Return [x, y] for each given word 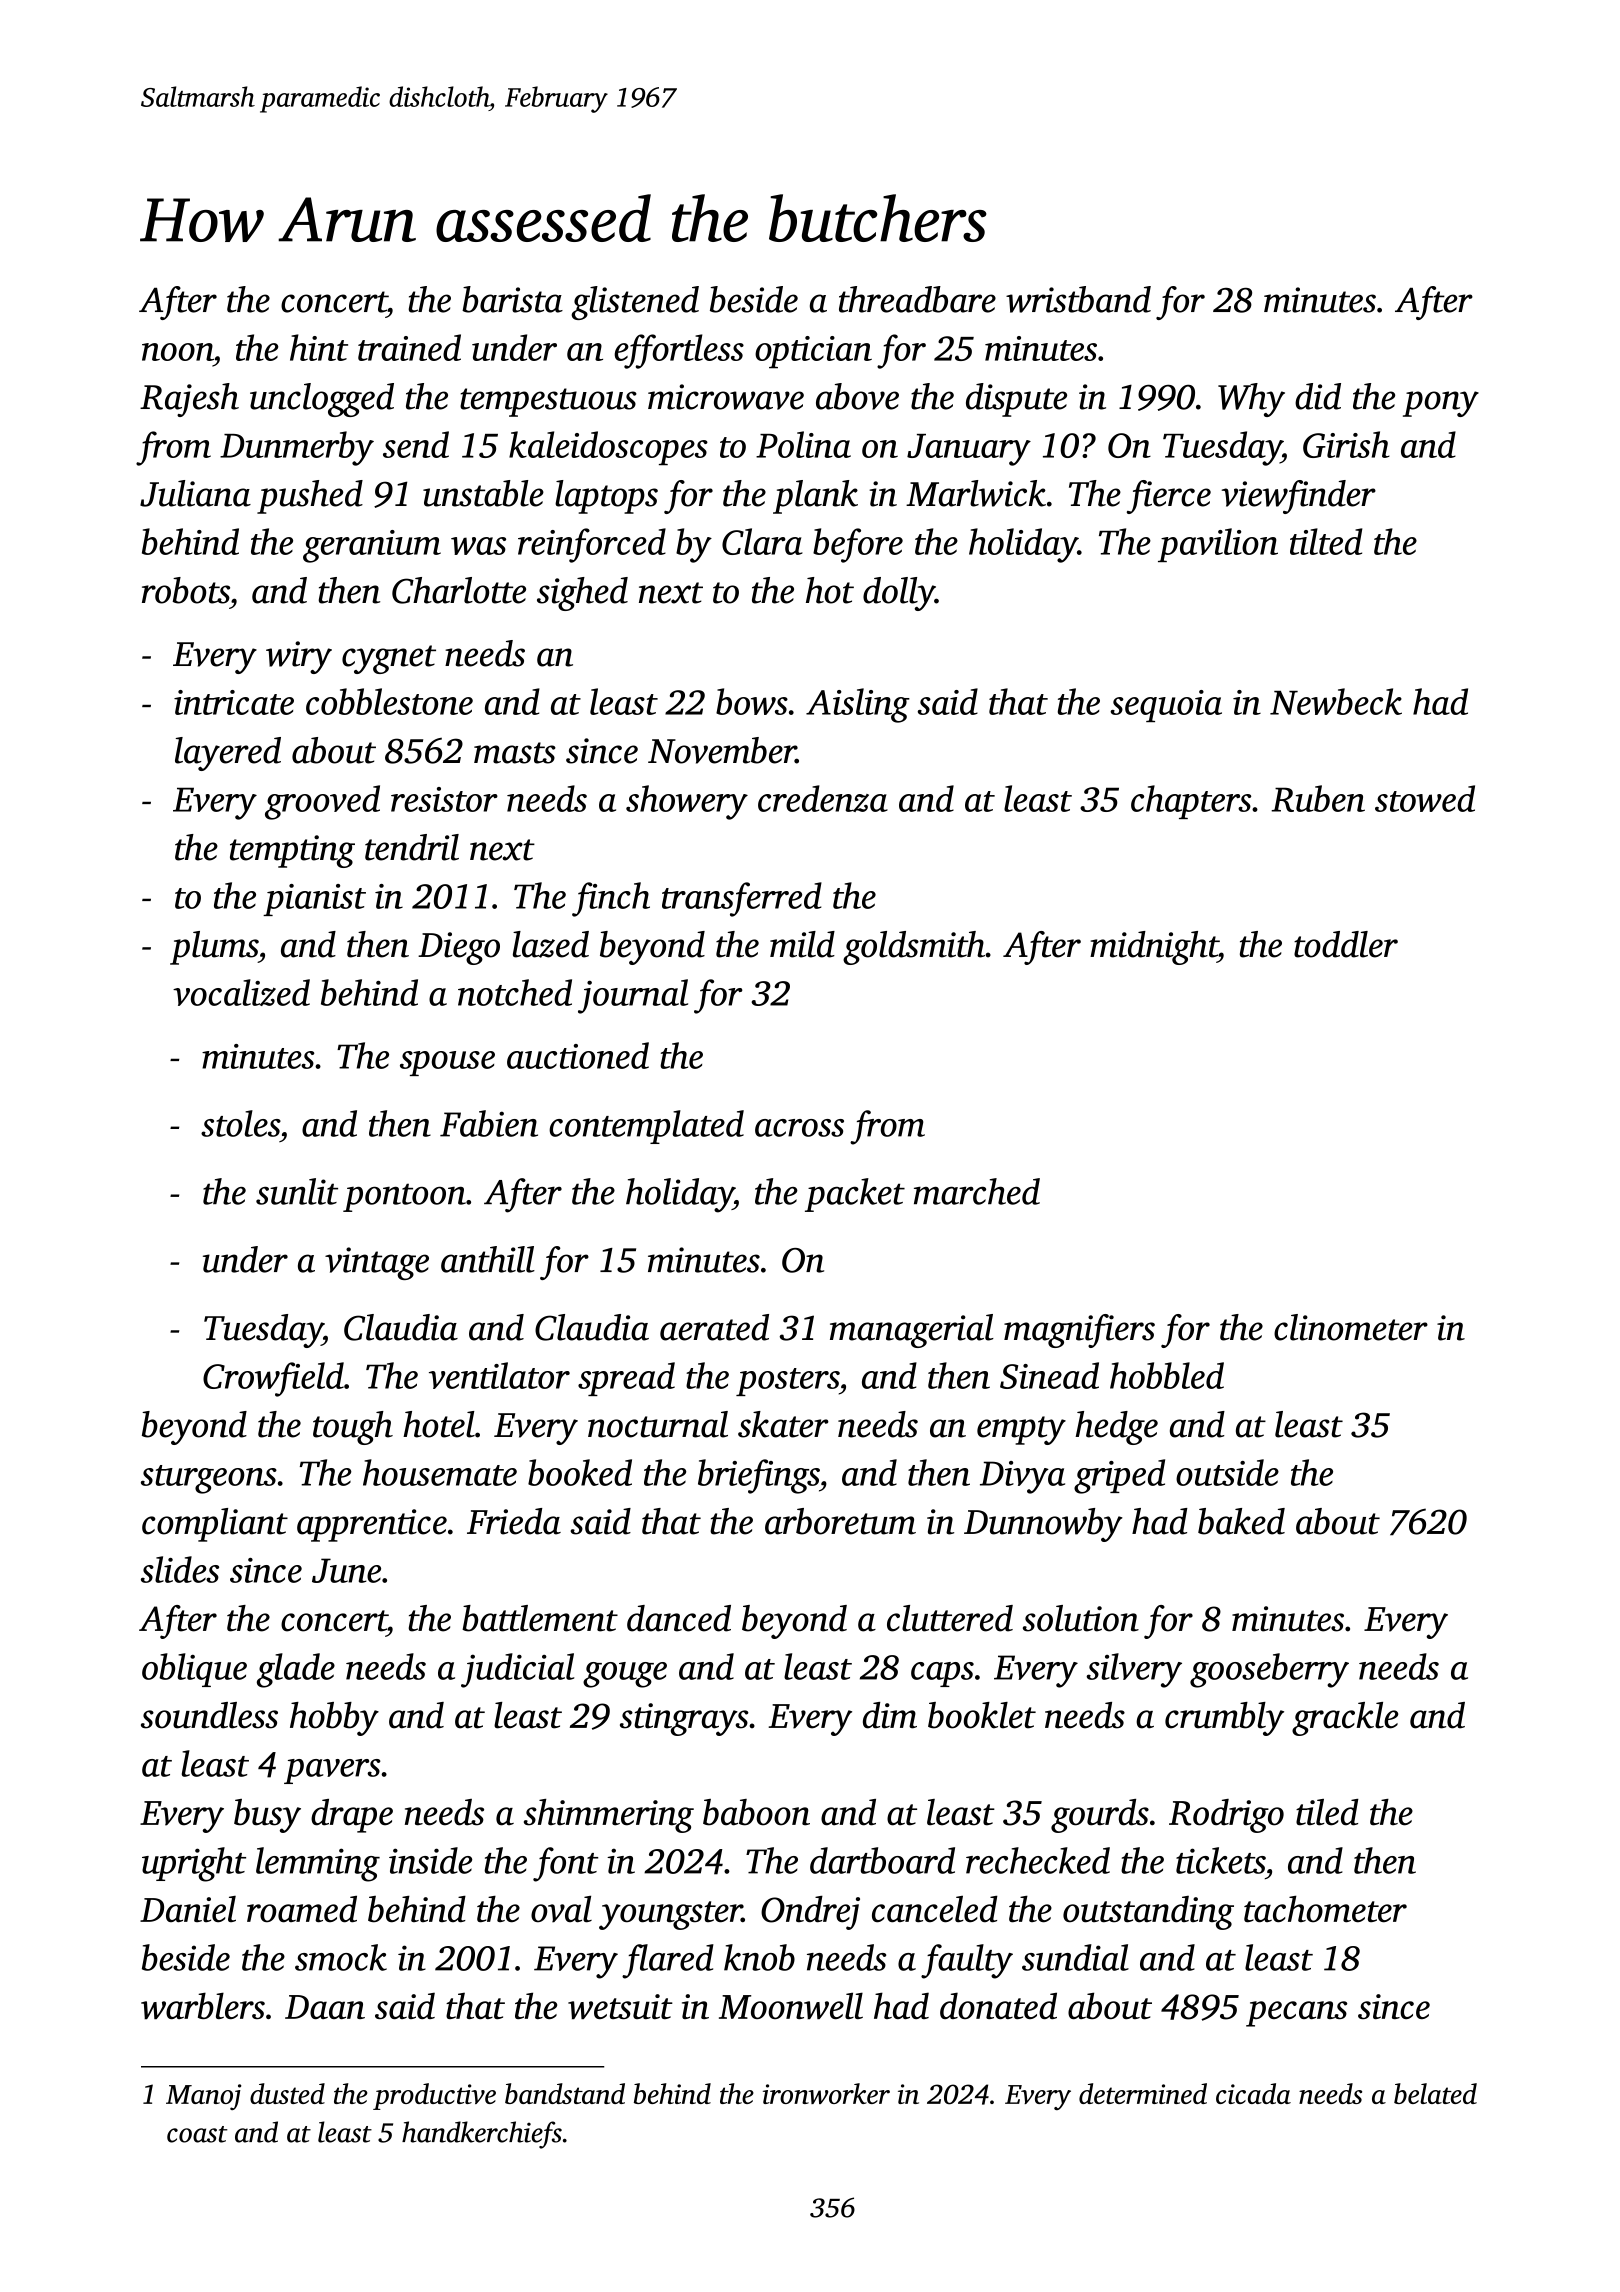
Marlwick [976, 493]
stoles [240, 1123]
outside [1227, 1472]
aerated [714, 1327]
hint [319, 347]
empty [1021, 1430]
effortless [679, 351]
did [1318, 396]
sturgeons [209, 1479]
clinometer [1351, 1327]
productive [434, 2096]
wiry [299, 657]
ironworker [826, 2093]
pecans [1296, 2014]
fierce [1169, 497]
